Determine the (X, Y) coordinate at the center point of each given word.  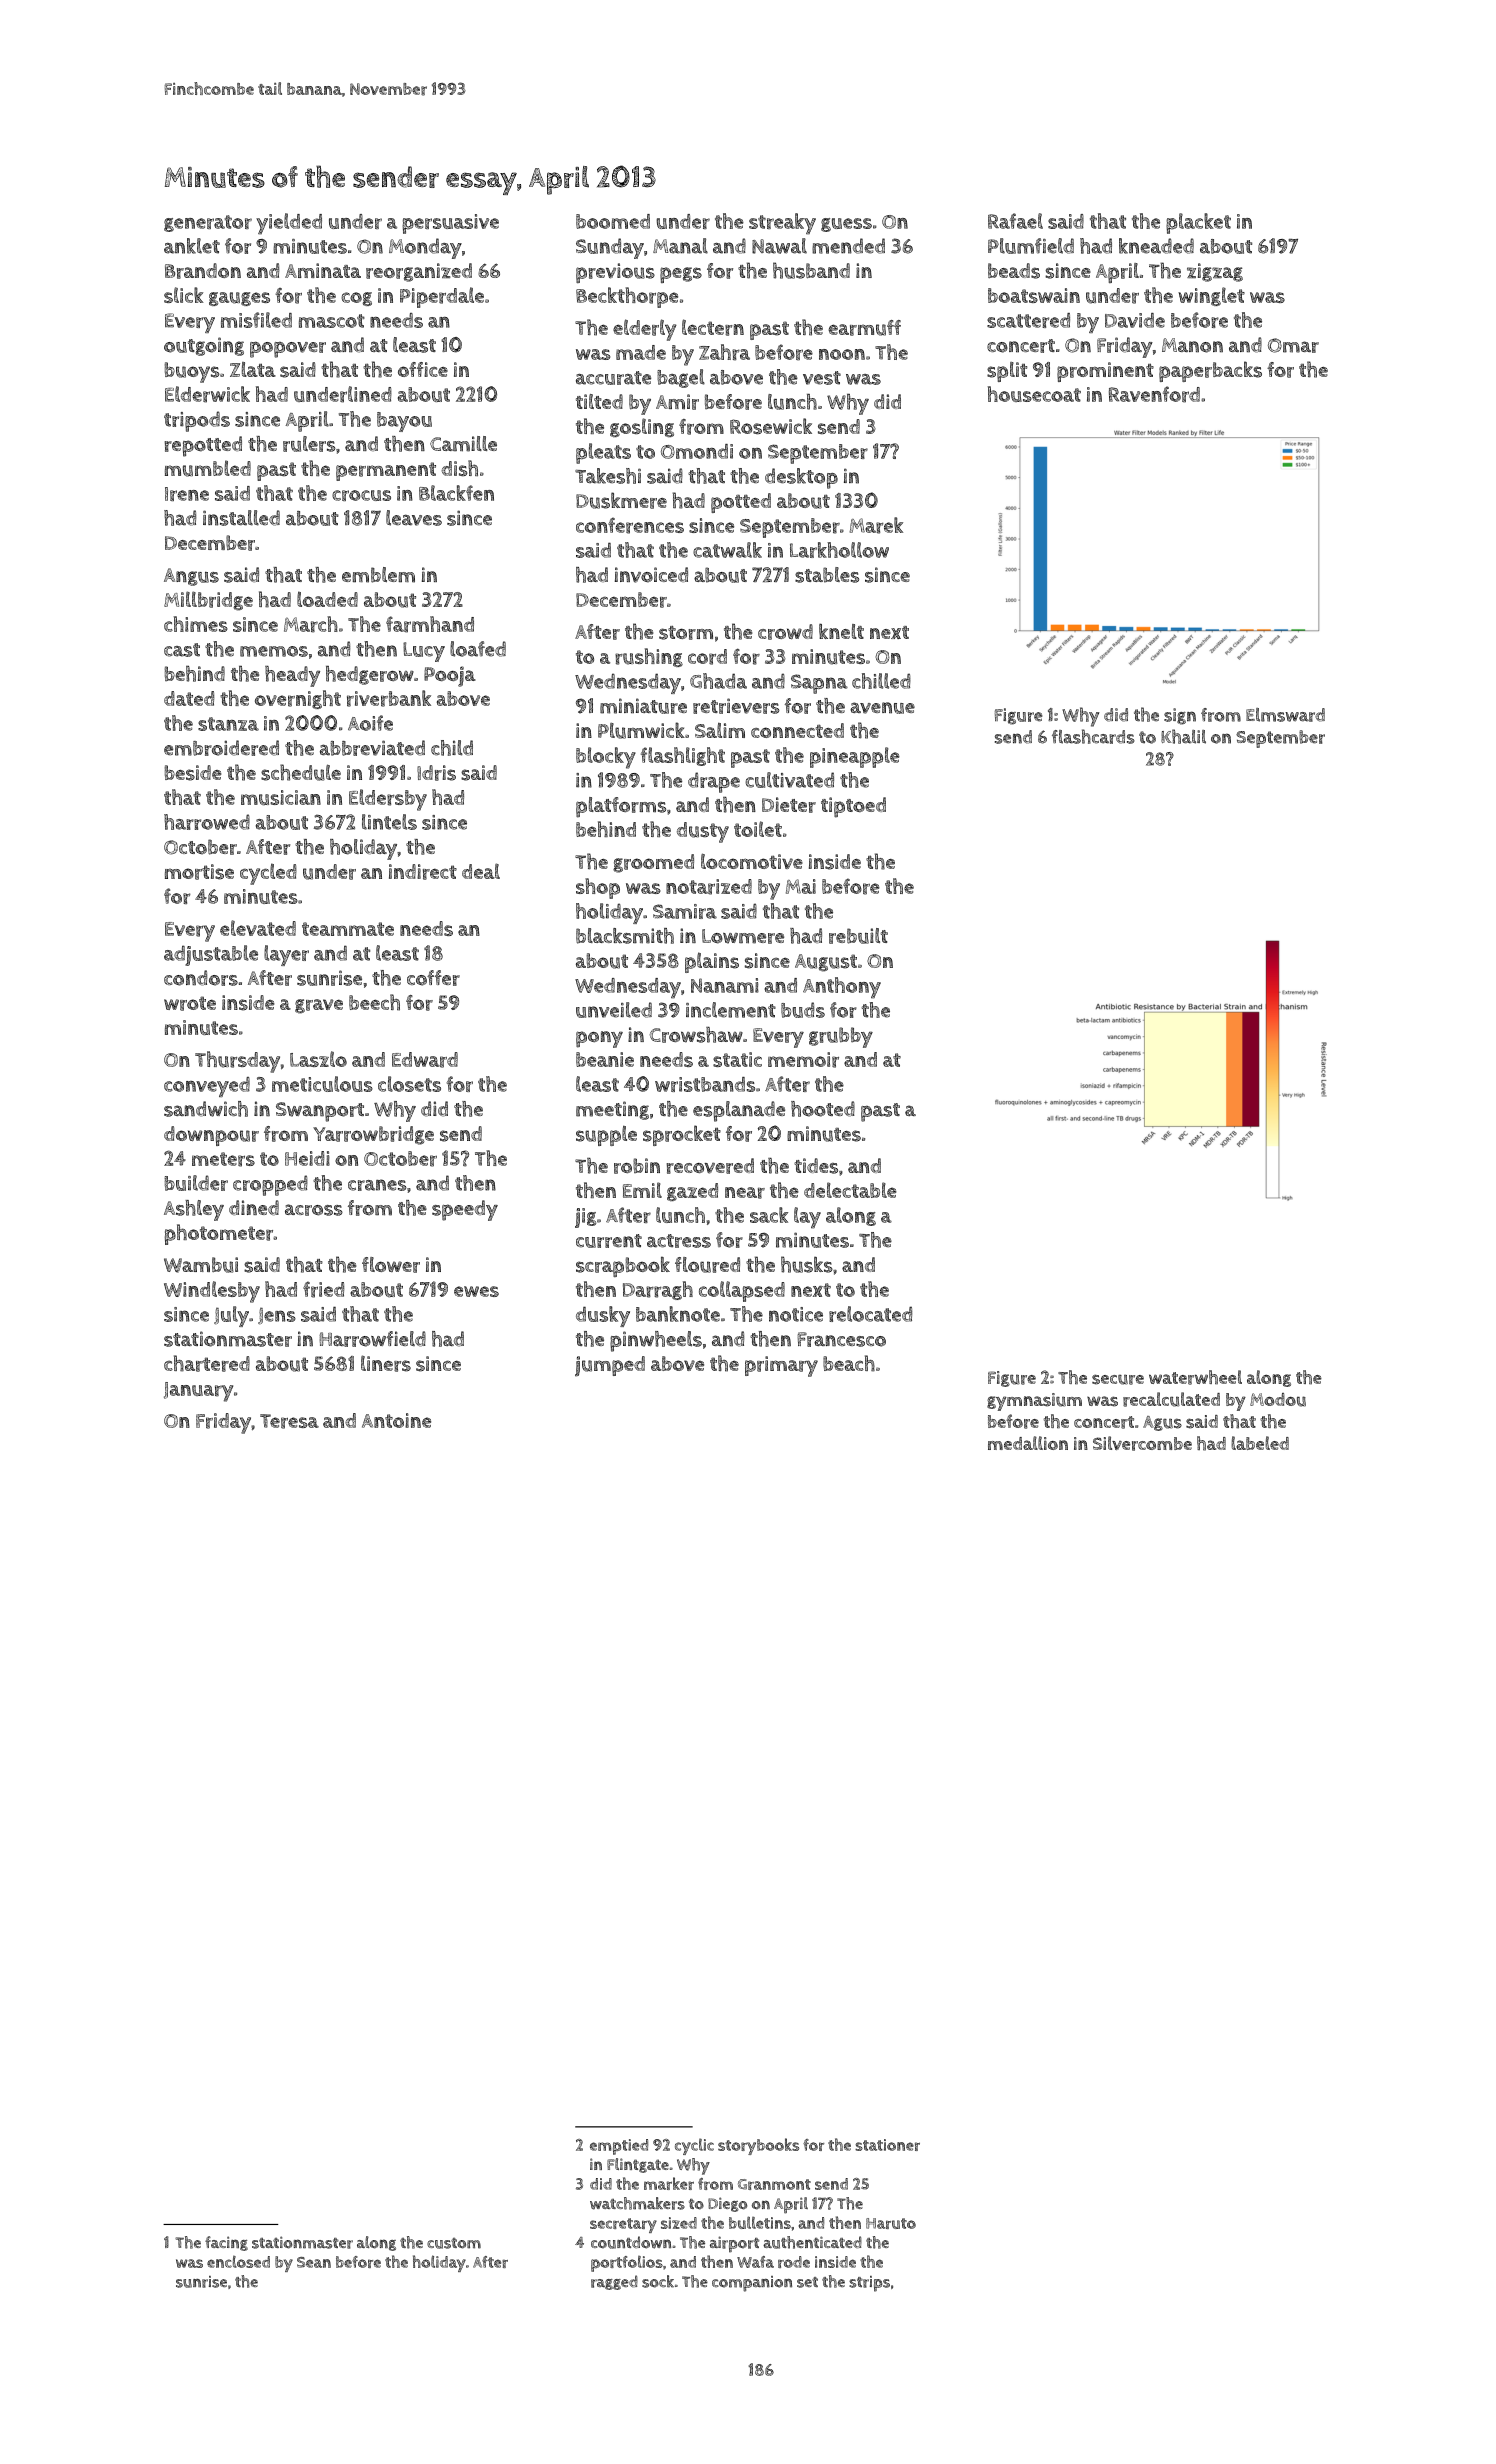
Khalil (1183, 736)
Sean (314, 2262)
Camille (463, 444)
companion (752, 2284)
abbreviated (372, 748)
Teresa (289, 1421)
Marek (876, 525)
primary (781, 1366)
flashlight (683, 756)
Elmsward (1285, 715)
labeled (1260, 1443)
